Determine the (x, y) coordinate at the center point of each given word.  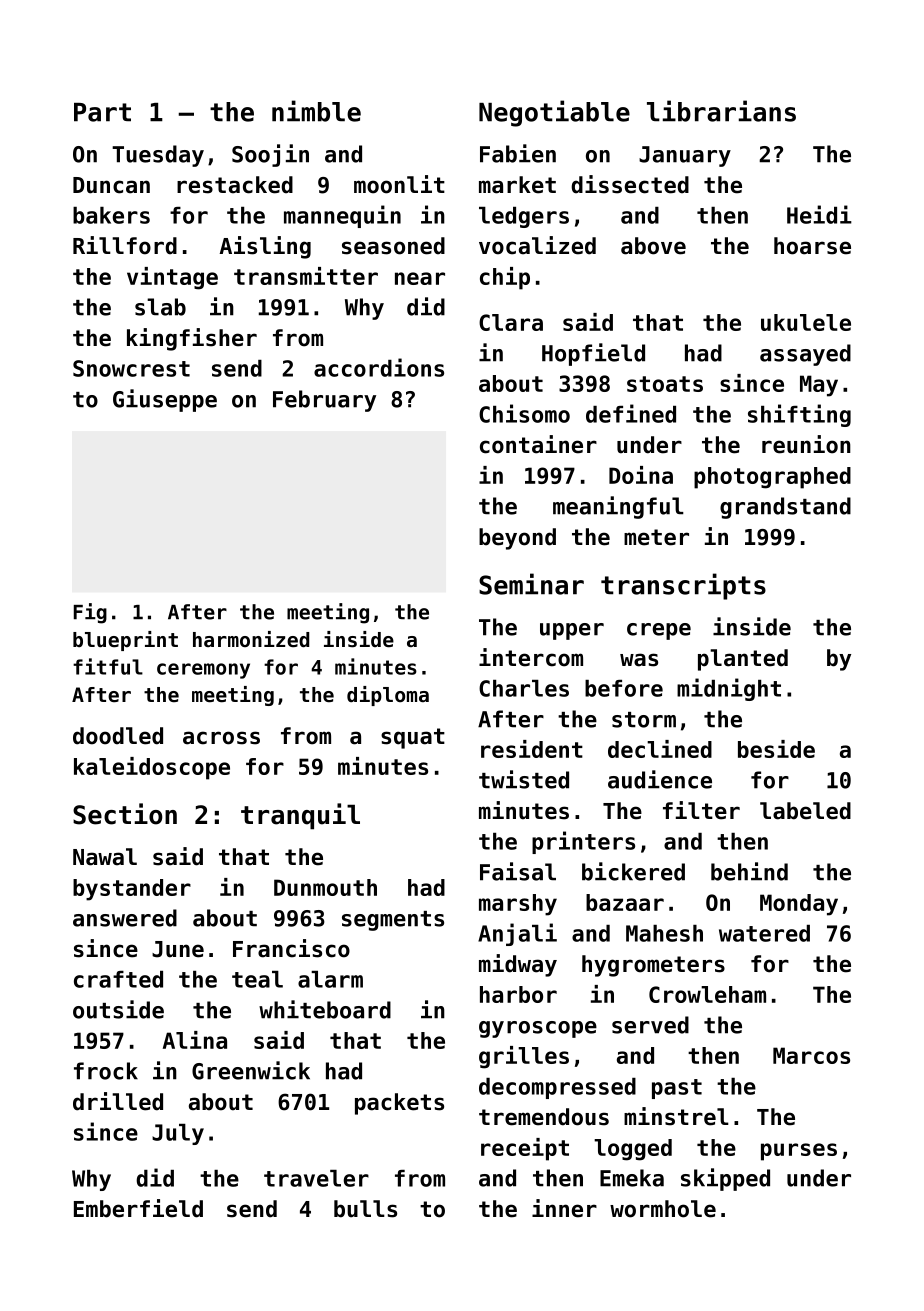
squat (413, 738)
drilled (118, 1101)
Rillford (125, 245)
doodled (118, 736)
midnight (729, 689)
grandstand (785, 508)
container (538, 444)
